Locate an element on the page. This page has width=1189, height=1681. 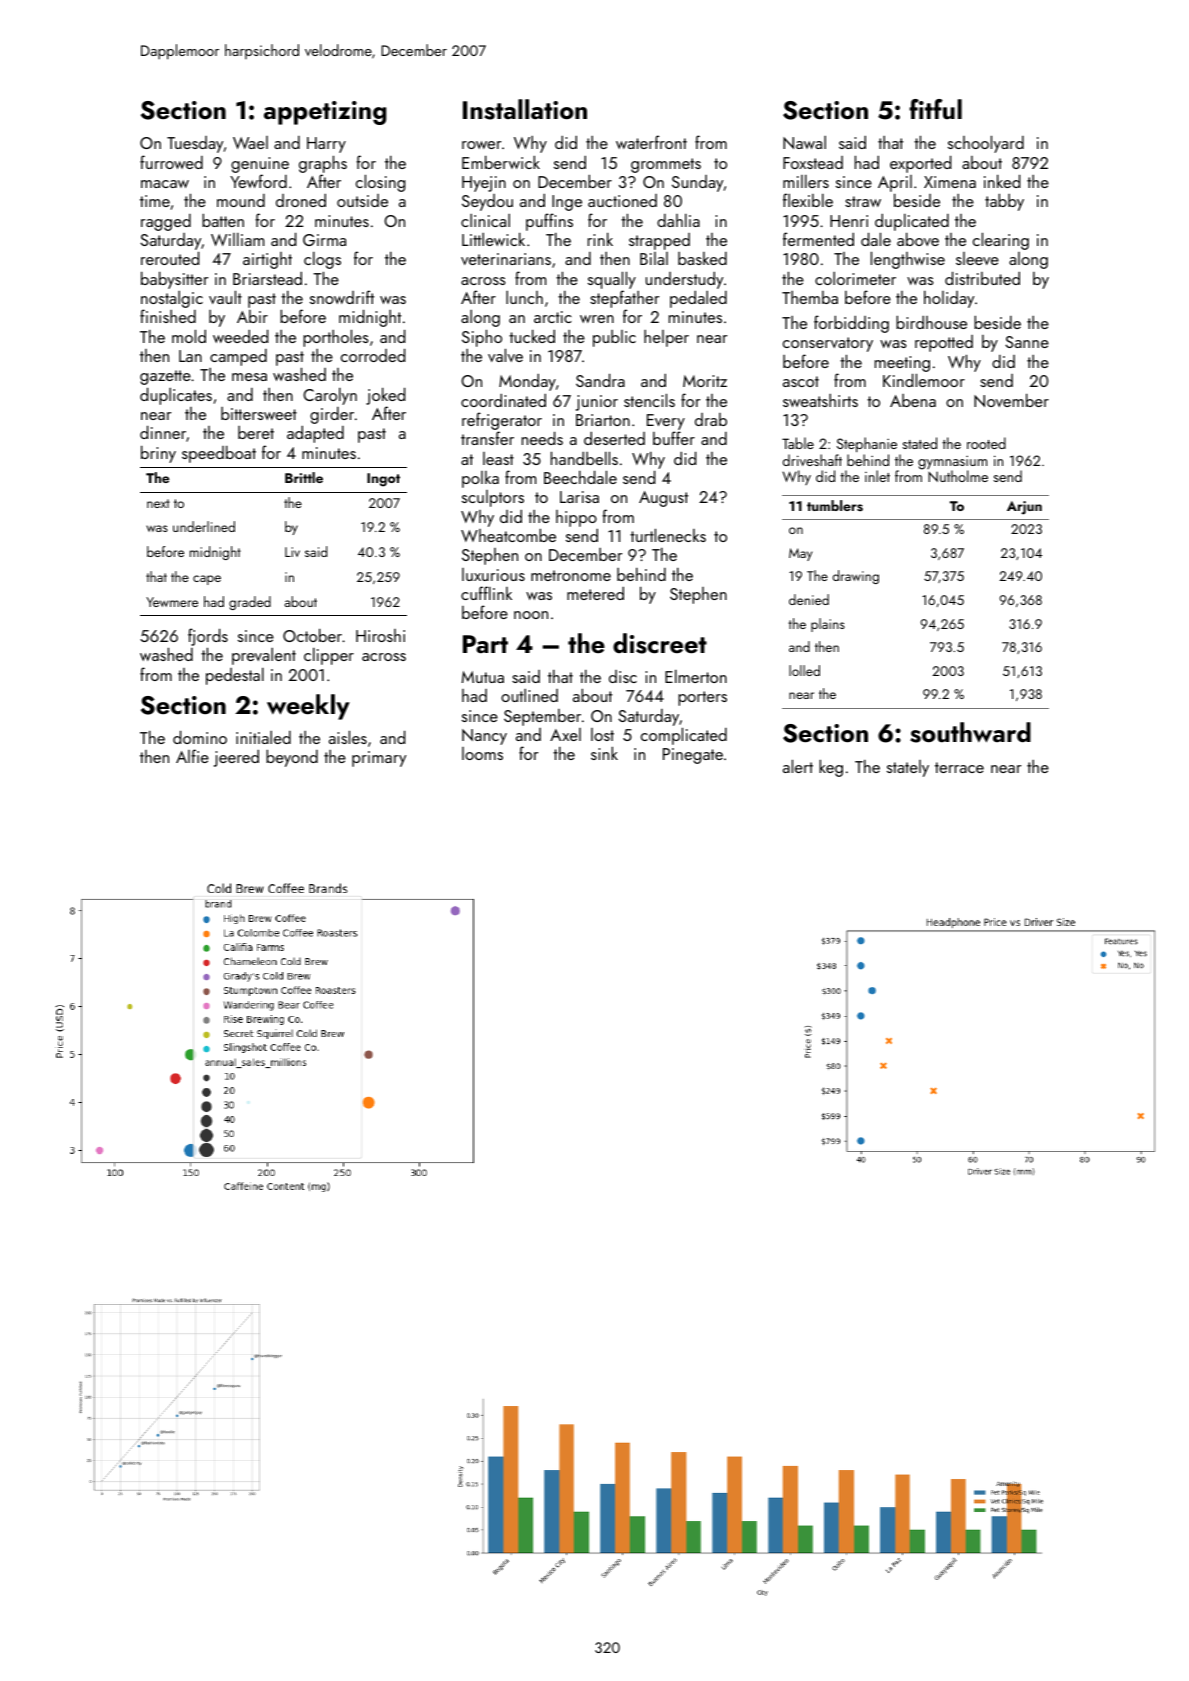
waterfront is located at coordinates (651, 142).
